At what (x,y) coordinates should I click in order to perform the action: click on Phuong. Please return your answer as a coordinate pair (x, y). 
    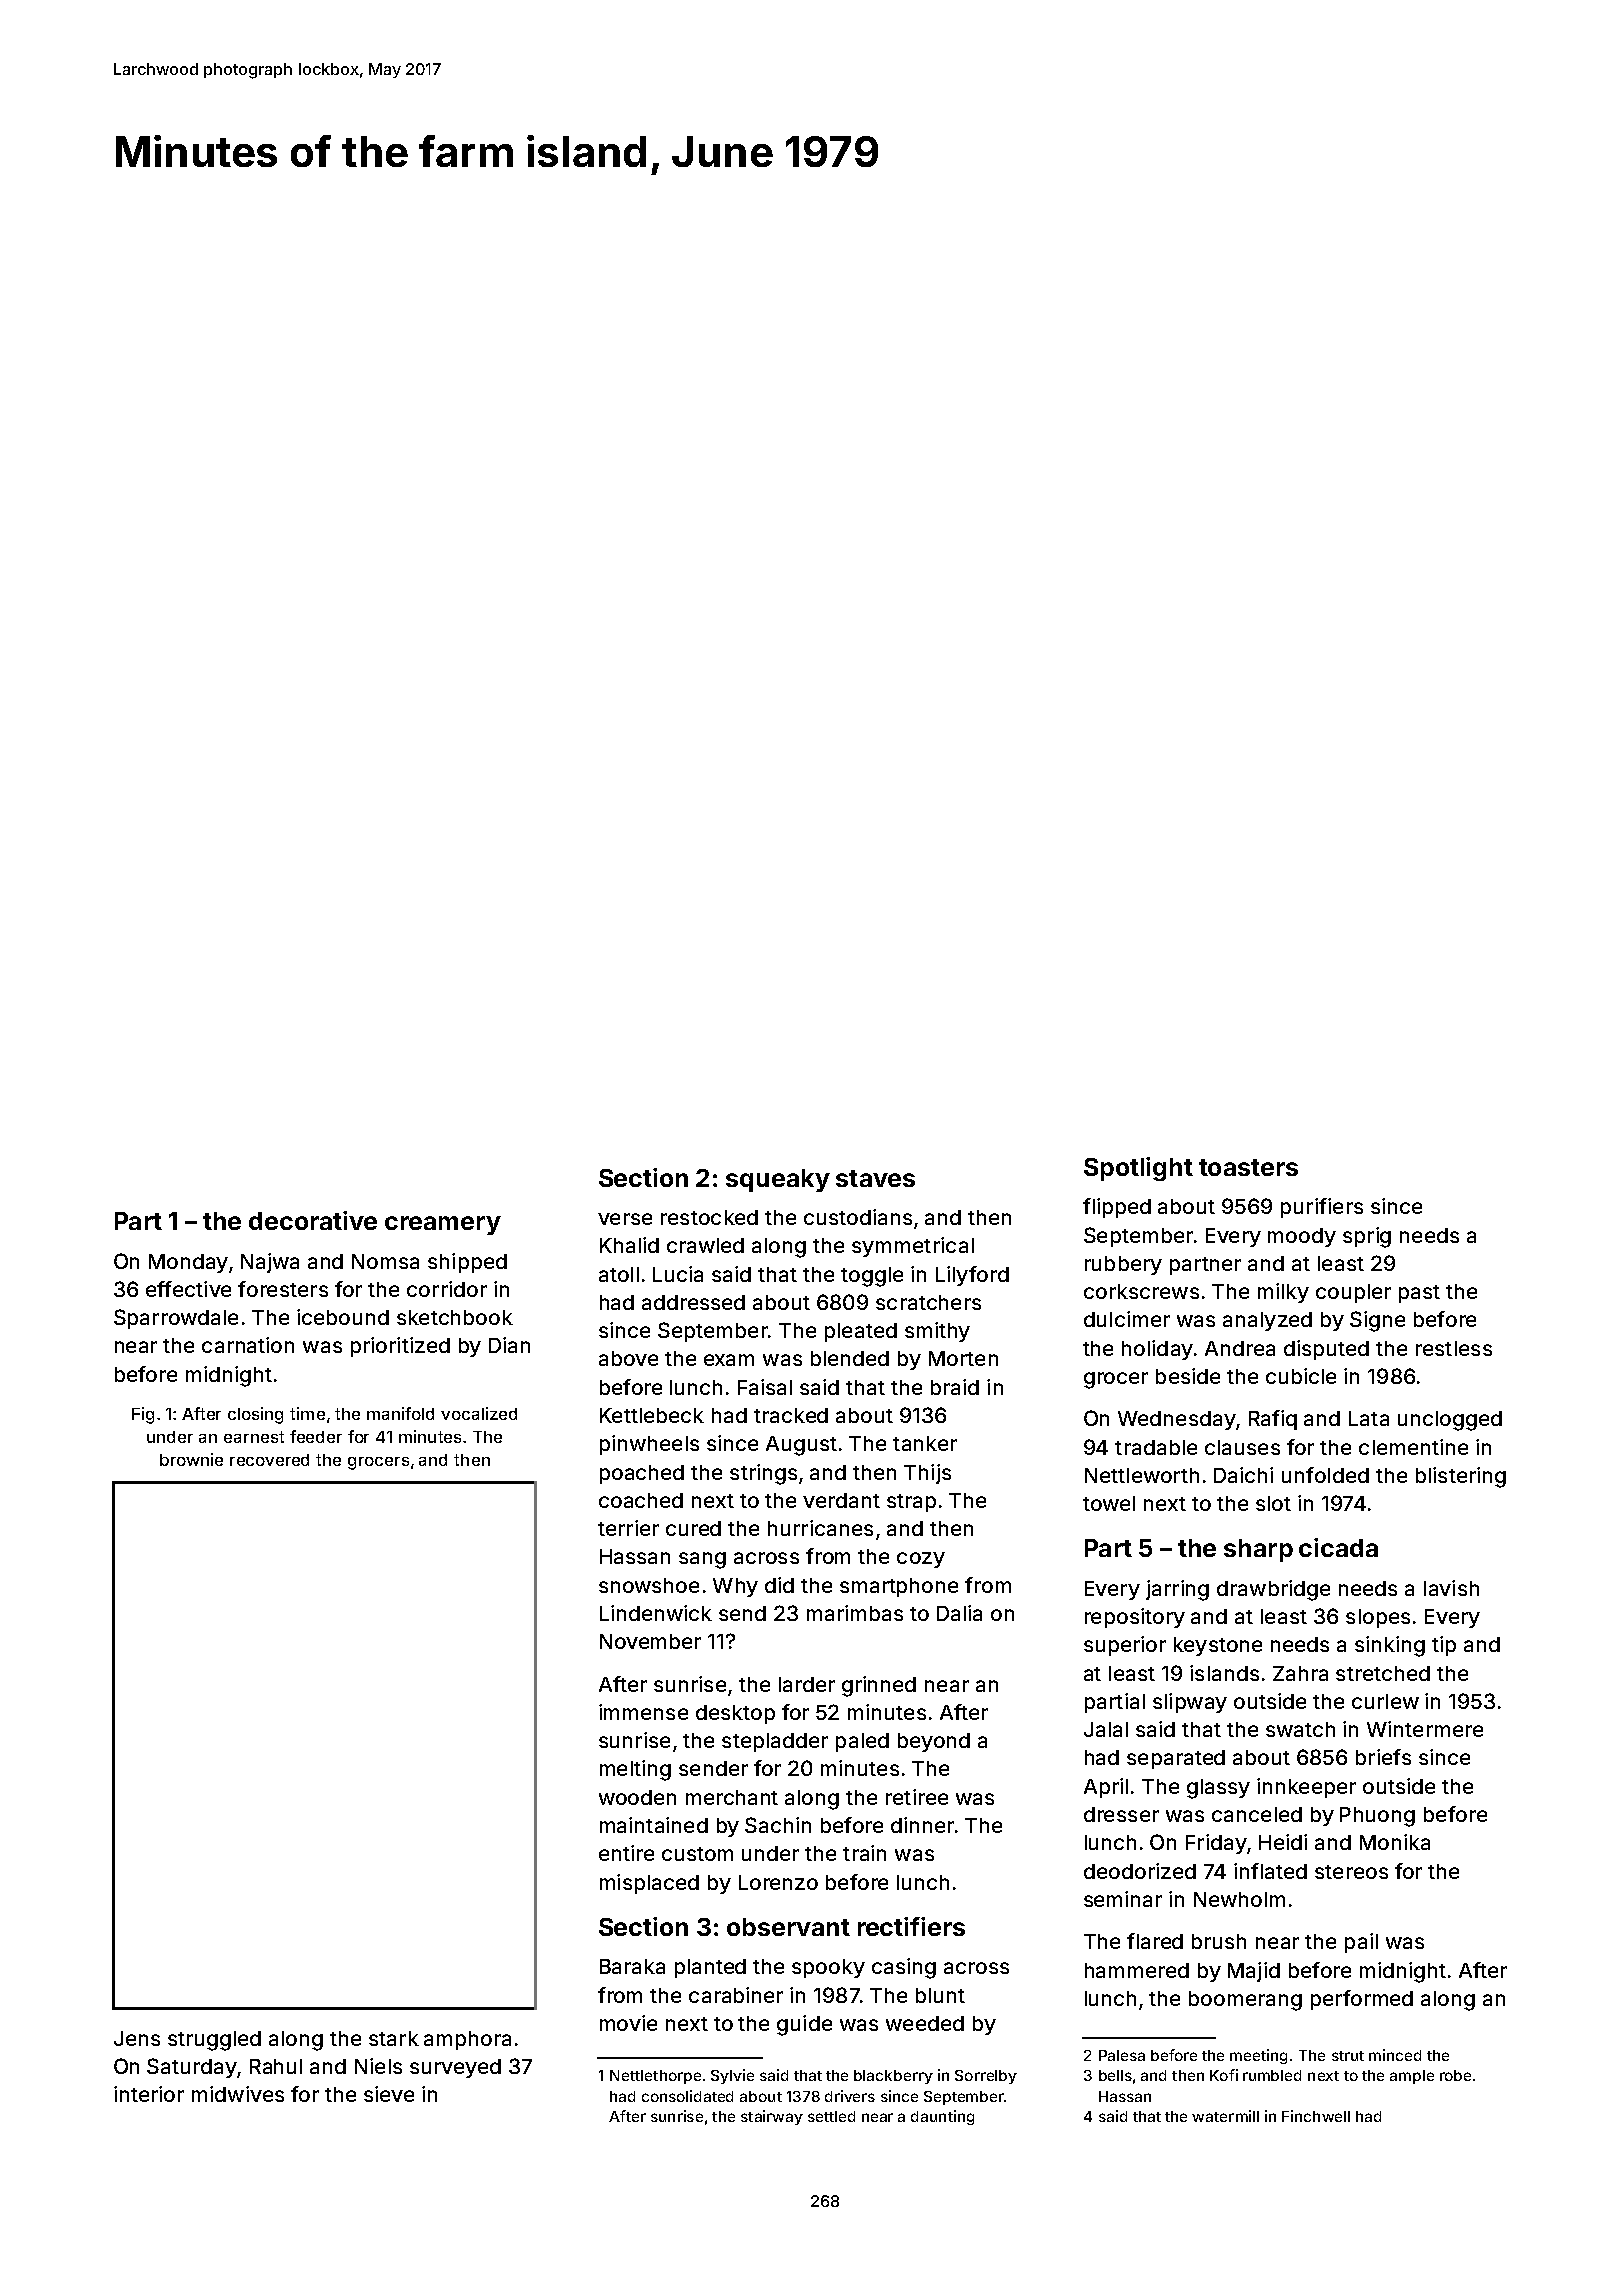
    Looking at the image, I should click on (1377, 1817).
